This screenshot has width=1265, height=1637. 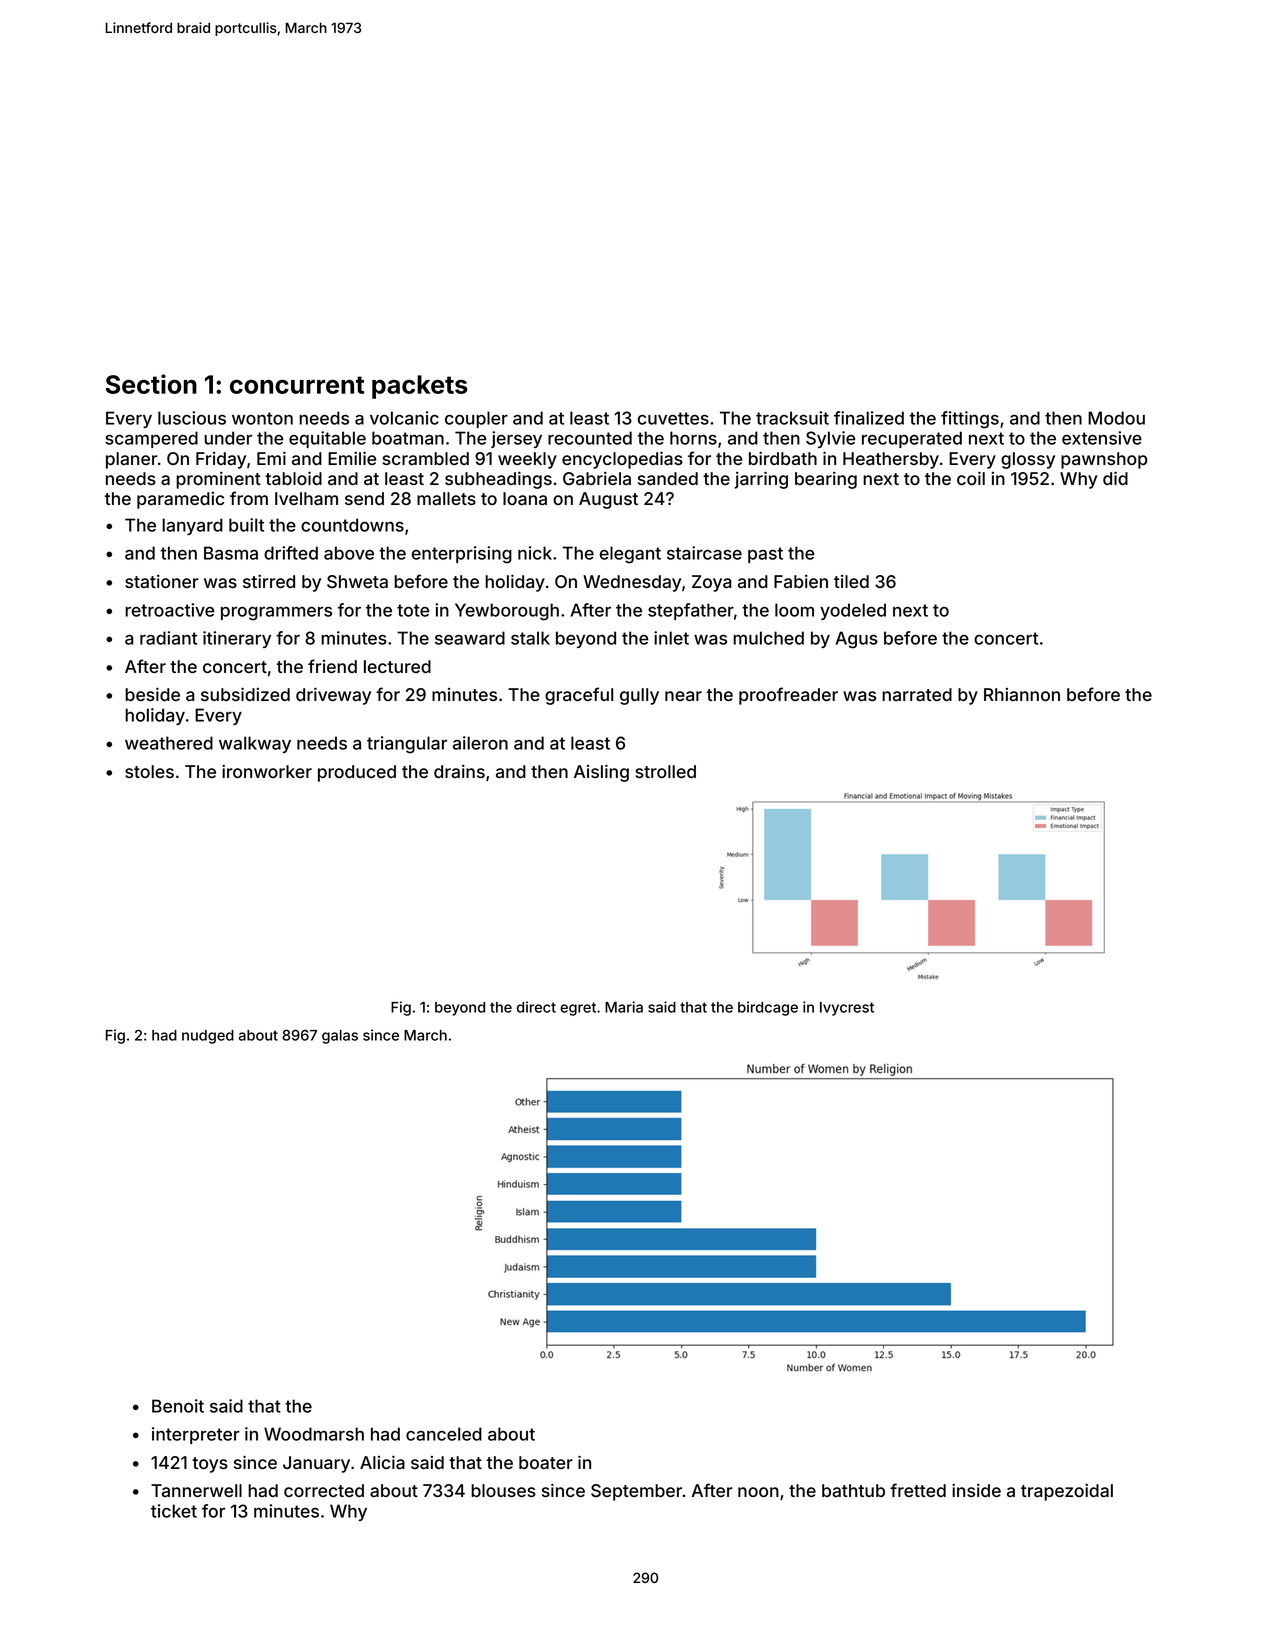 I want to click on Ivycrest, so click(x=847, y=1009).
